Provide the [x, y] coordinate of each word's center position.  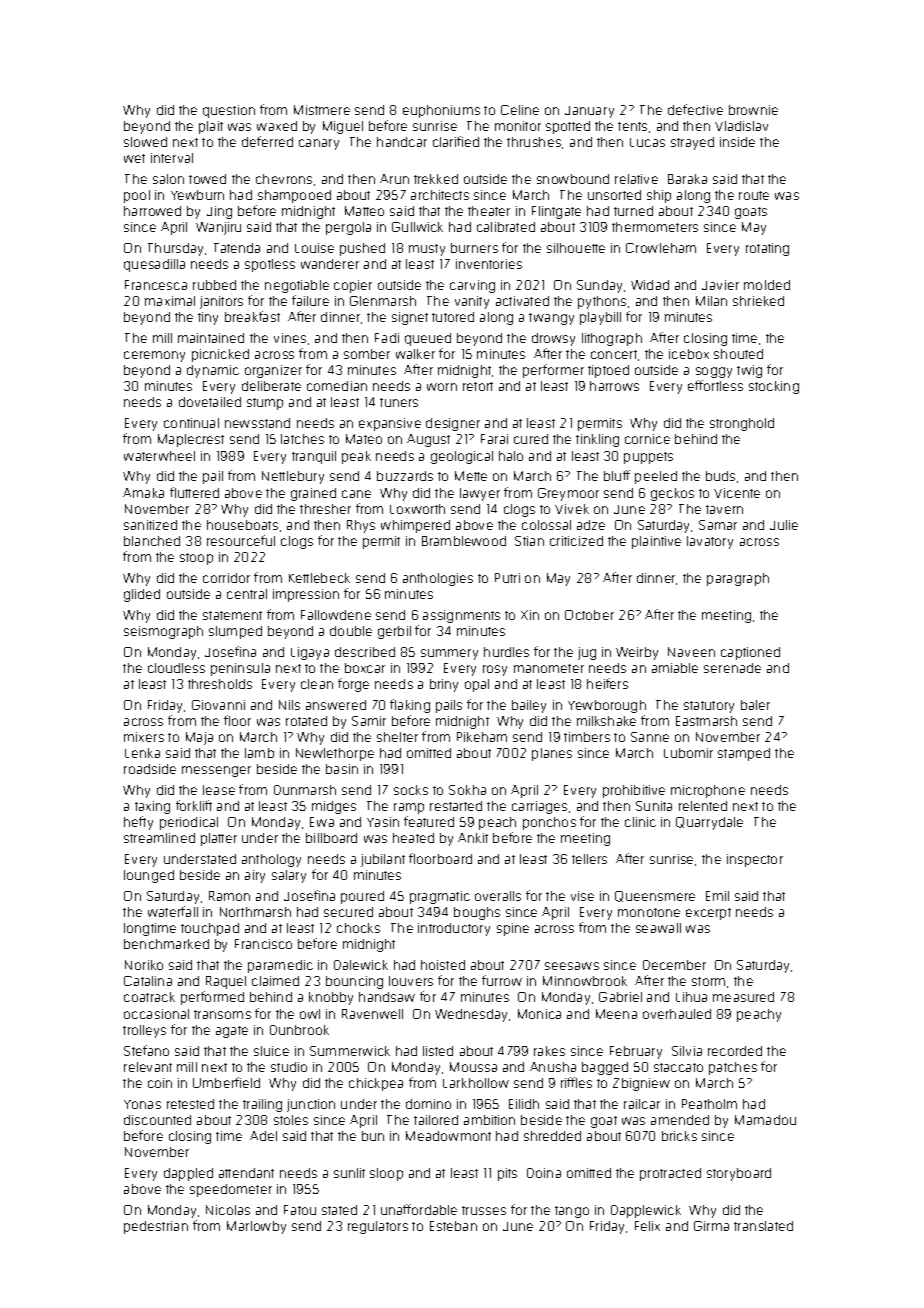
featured [429, 821]
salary [289, 876]
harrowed [152, 211]
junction [311, 1105]
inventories [489, 264]
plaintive [656, 542]
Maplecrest [191, 440]
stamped [744, 754]
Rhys [361, 526]
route [754, 195]
